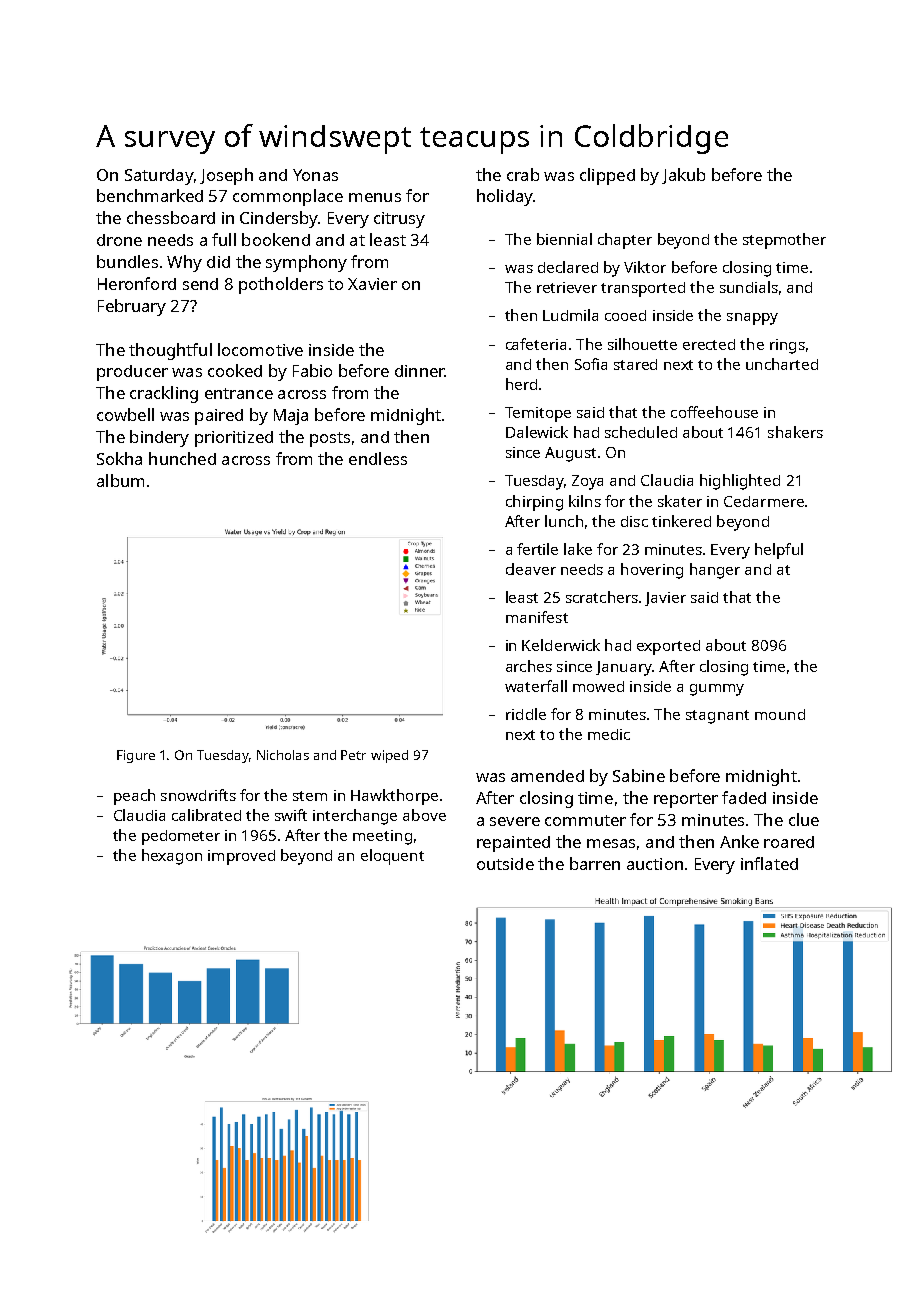  What do you see at coordinates (172, 857) in the image?
I see `hexagon` at bounding box center [172, 857].
